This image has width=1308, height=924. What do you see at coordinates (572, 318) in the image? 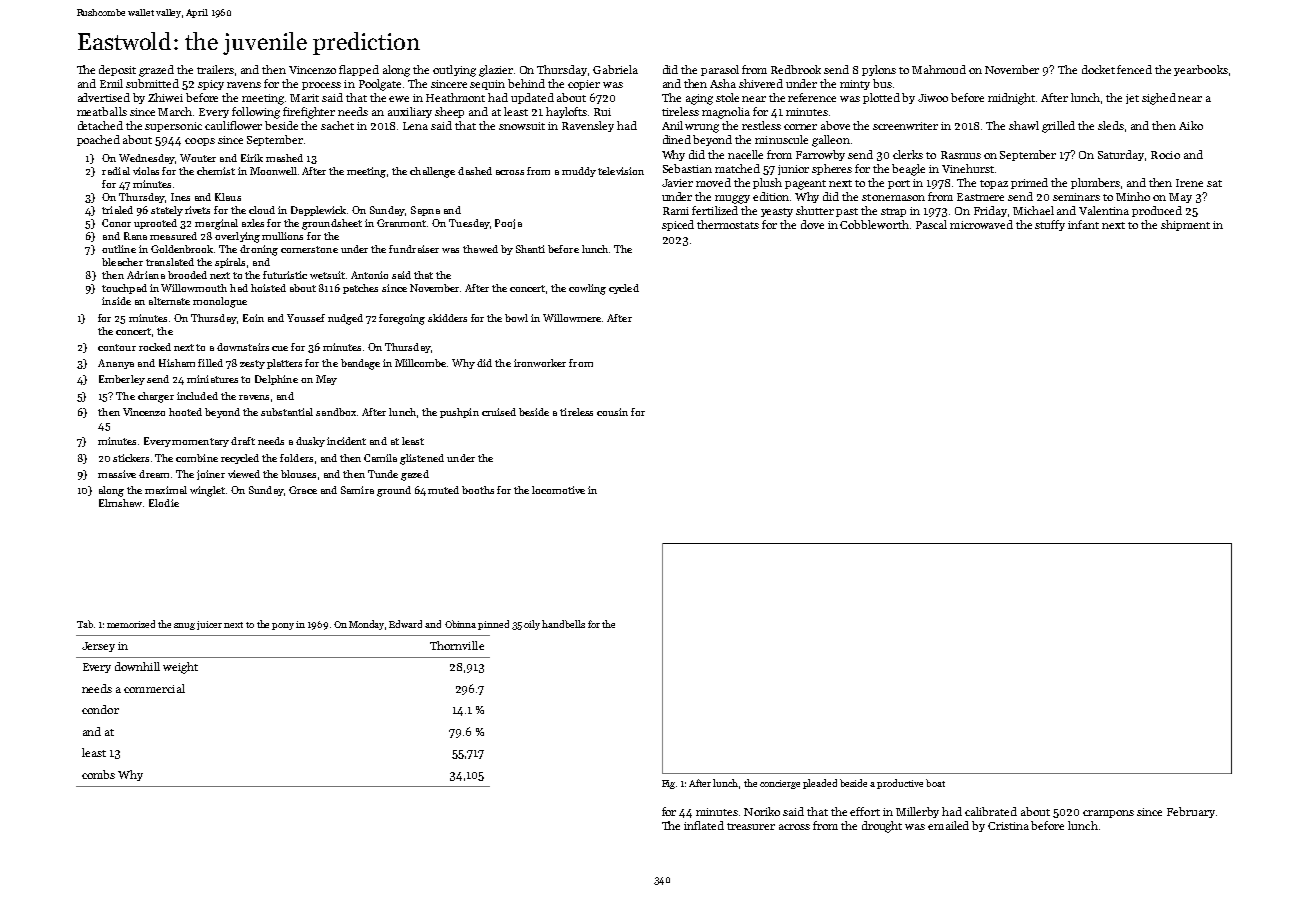
I see `Willowmere` at bounding box center [572, 318].
